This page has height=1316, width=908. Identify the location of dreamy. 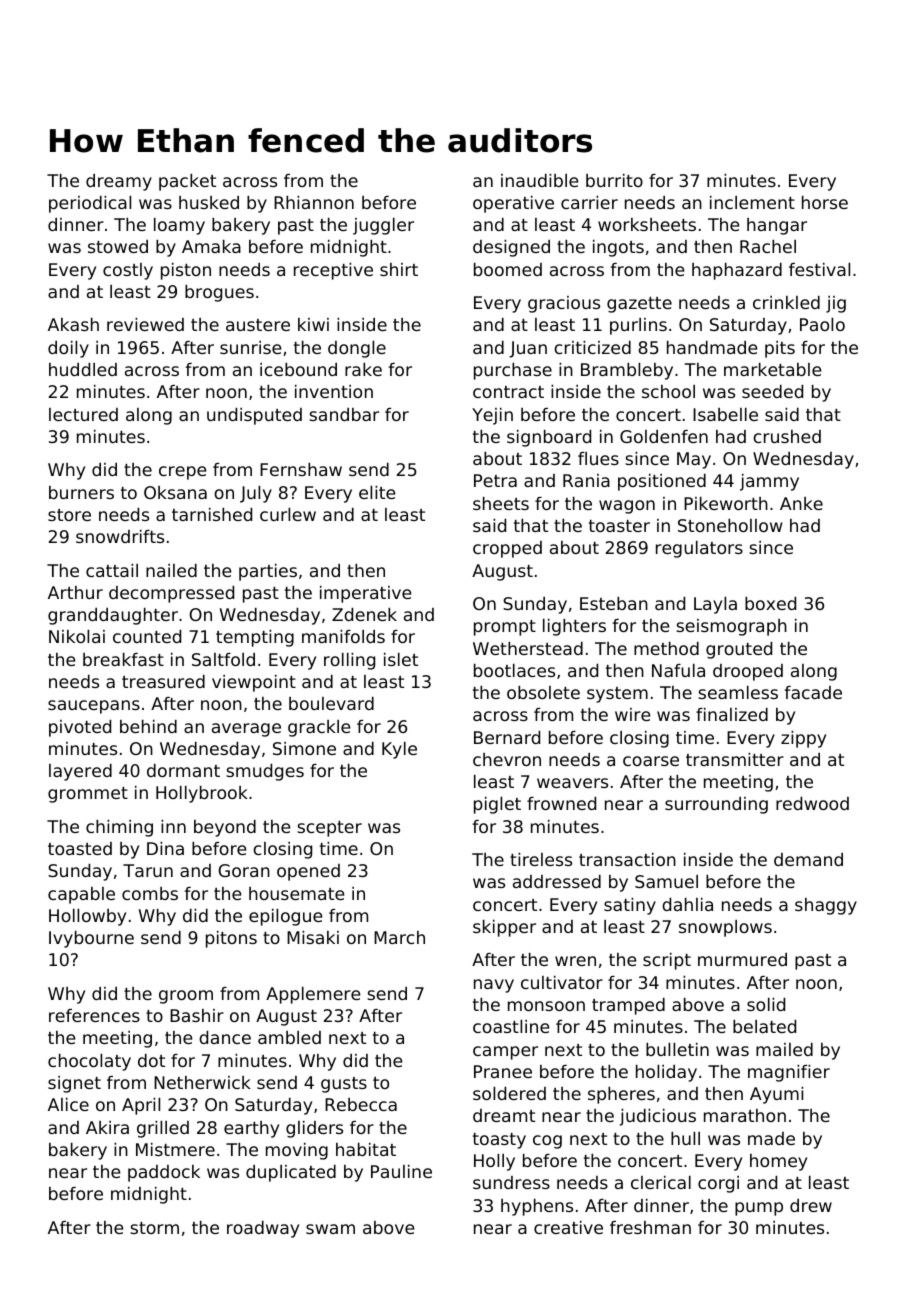
(119, 182).
